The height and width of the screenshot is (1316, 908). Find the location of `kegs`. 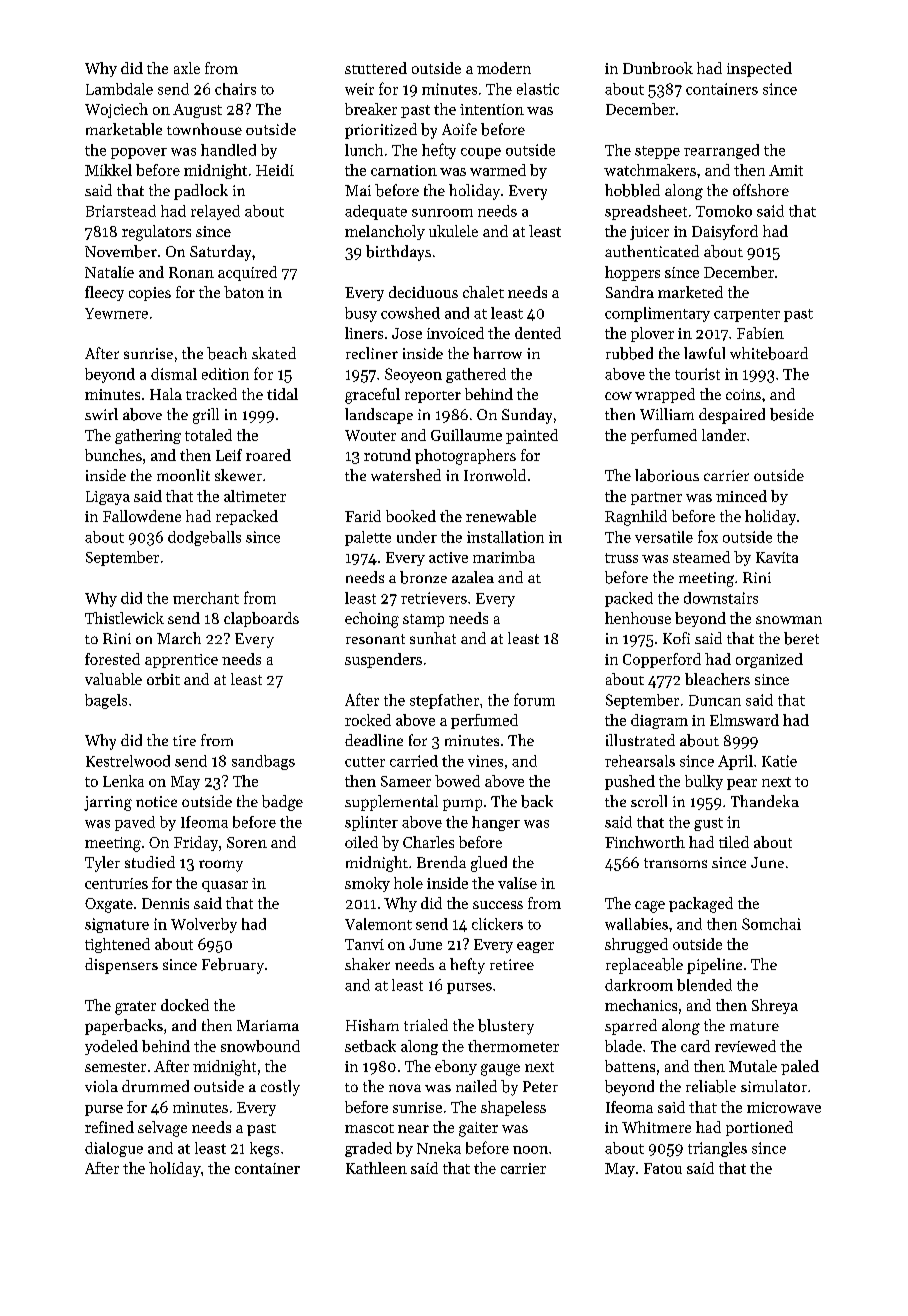

kegs is located at coordinates (264, 1149).
